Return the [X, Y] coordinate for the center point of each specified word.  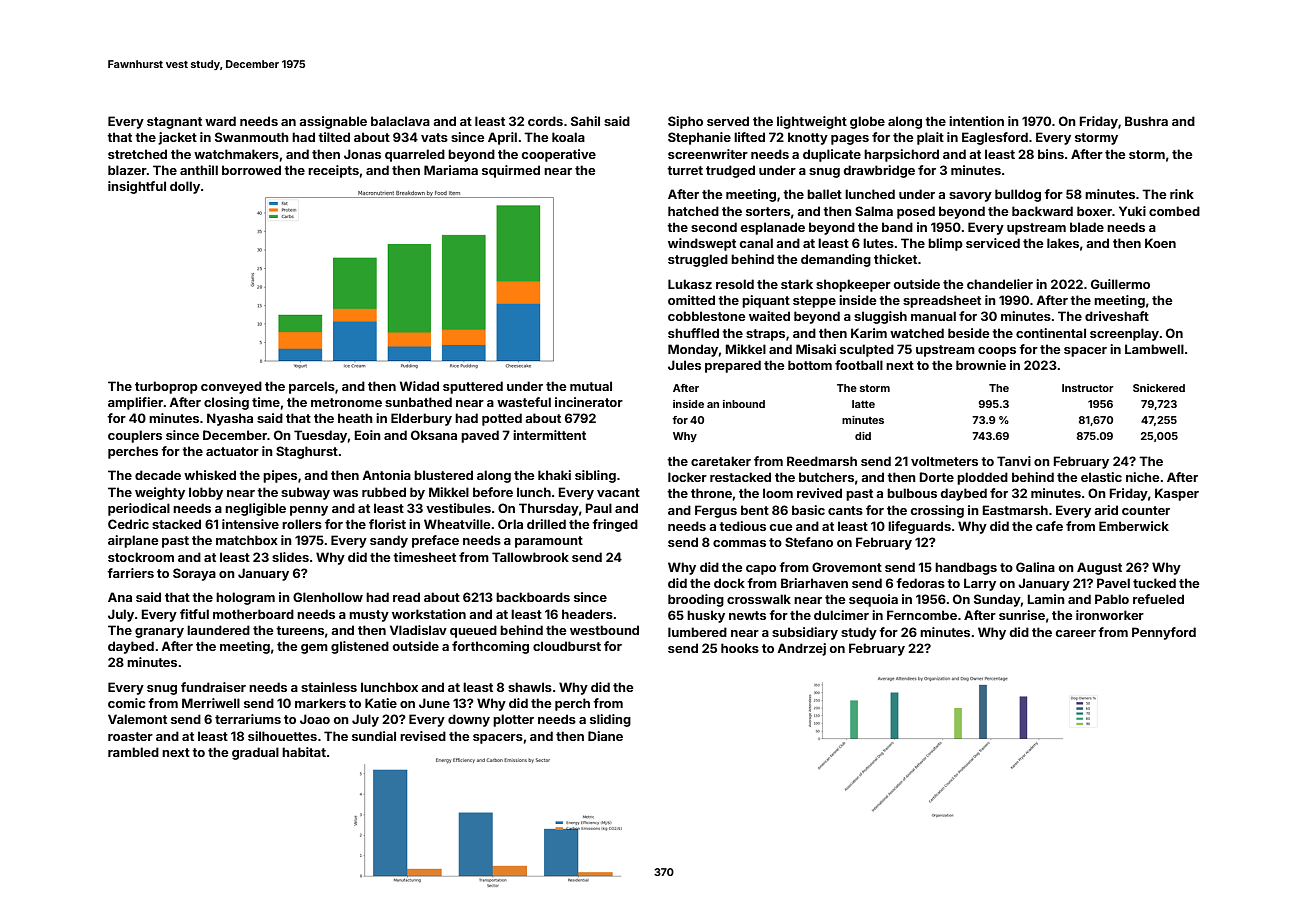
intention [976, 121]
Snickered [1159, 388]
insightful [137, 187]
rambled [133, 752]
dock [729, 583]
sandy [389, 541]
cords [545, 121]
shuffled [693, 333]
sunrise [1022, 615]
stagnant [174, 123]
